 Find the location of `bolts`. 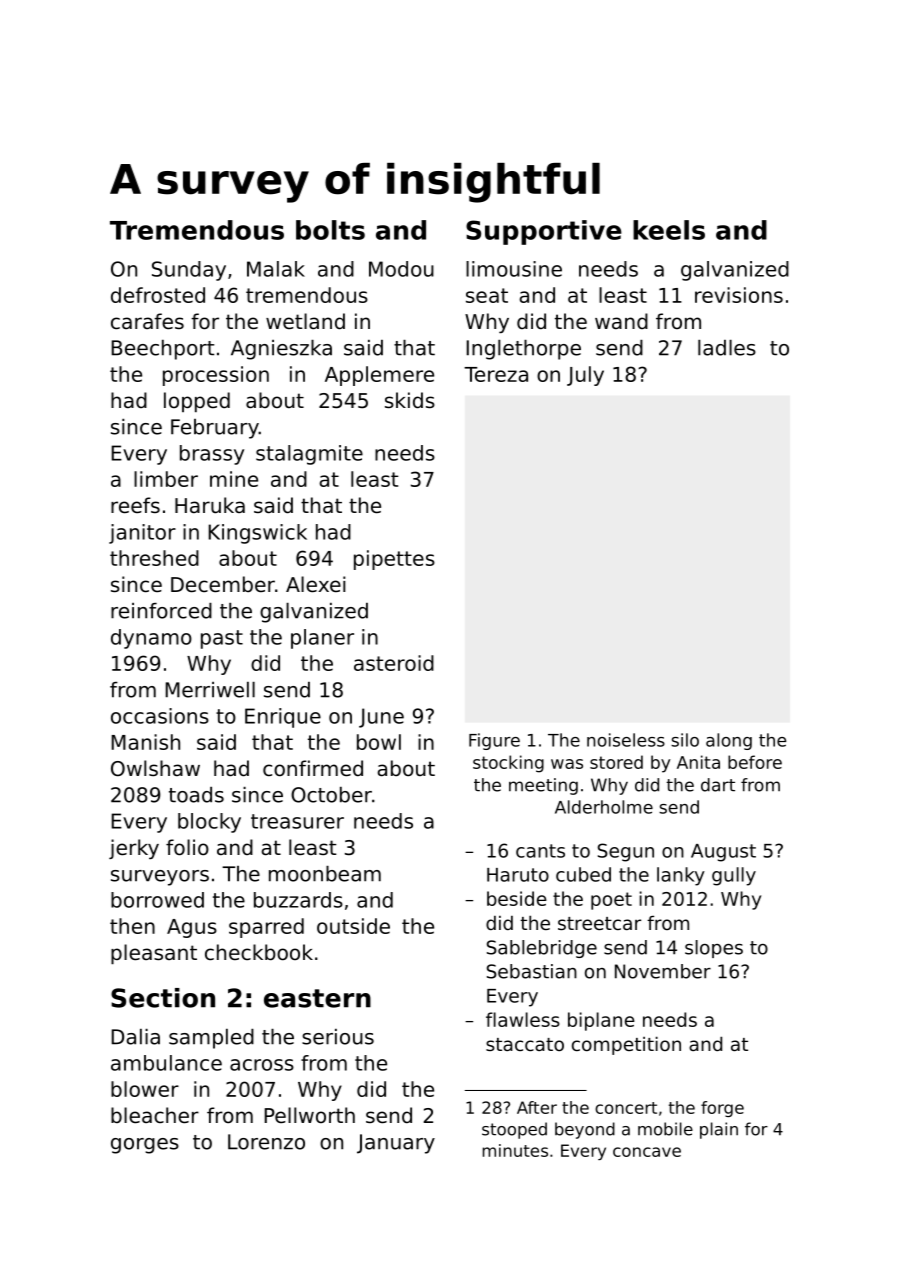

bolts is located at coordinates (330, 230).
